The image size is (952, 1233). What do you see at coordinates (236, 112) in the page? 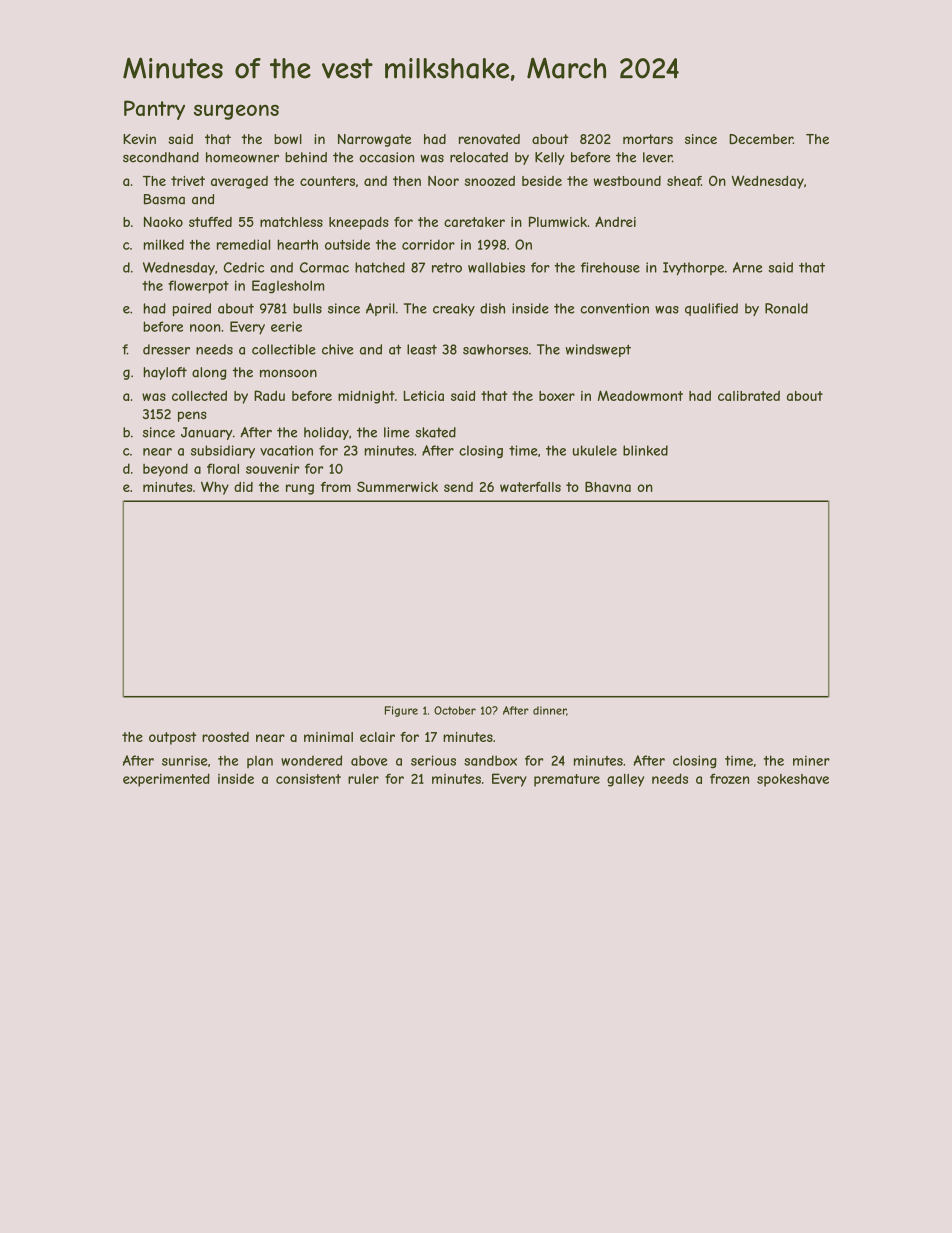
I see `surgeons` at bounding box center [236, 112].
